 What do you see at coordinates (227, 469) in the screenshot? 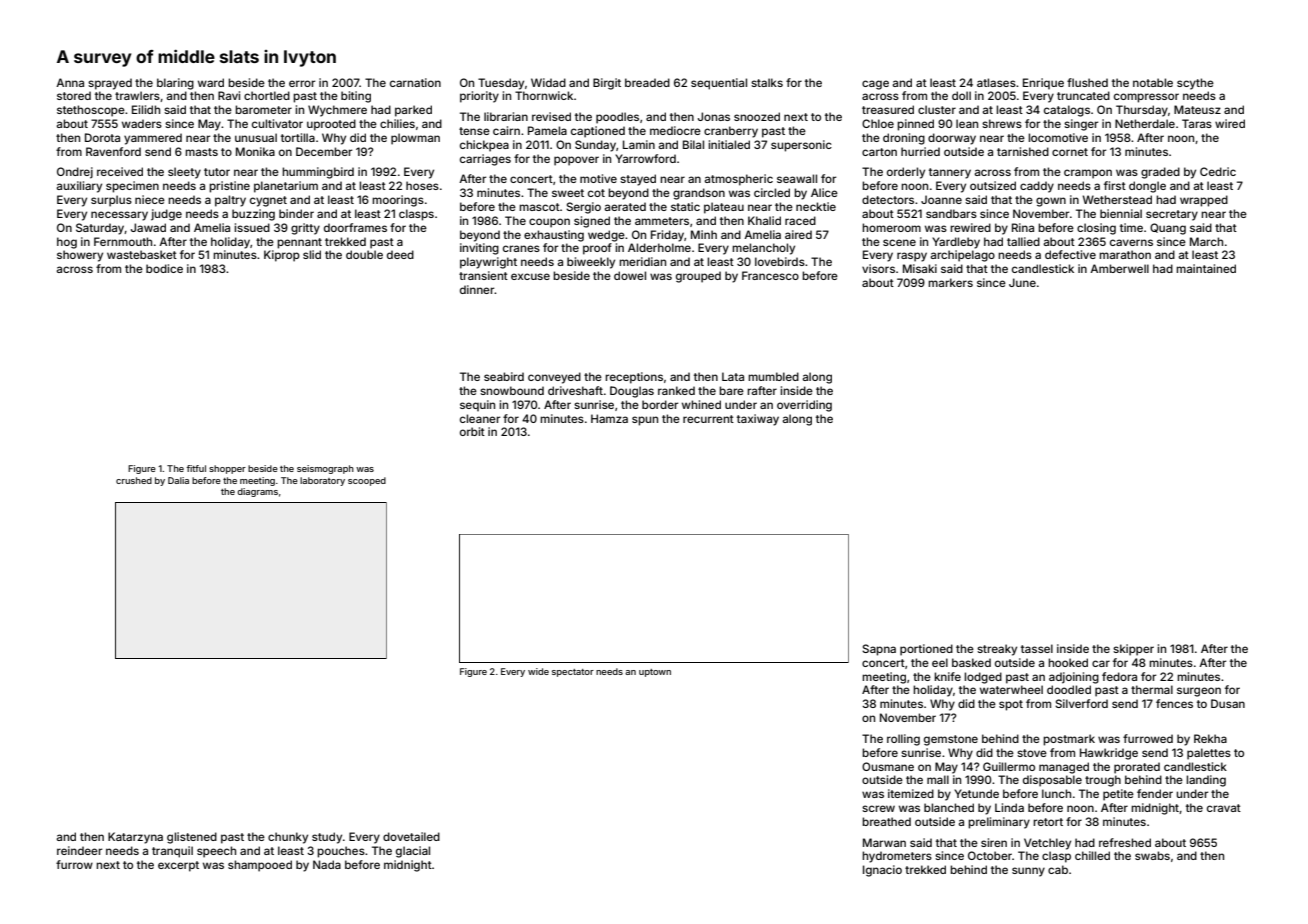
I see `shopper` at bounding box center [227, 469].
